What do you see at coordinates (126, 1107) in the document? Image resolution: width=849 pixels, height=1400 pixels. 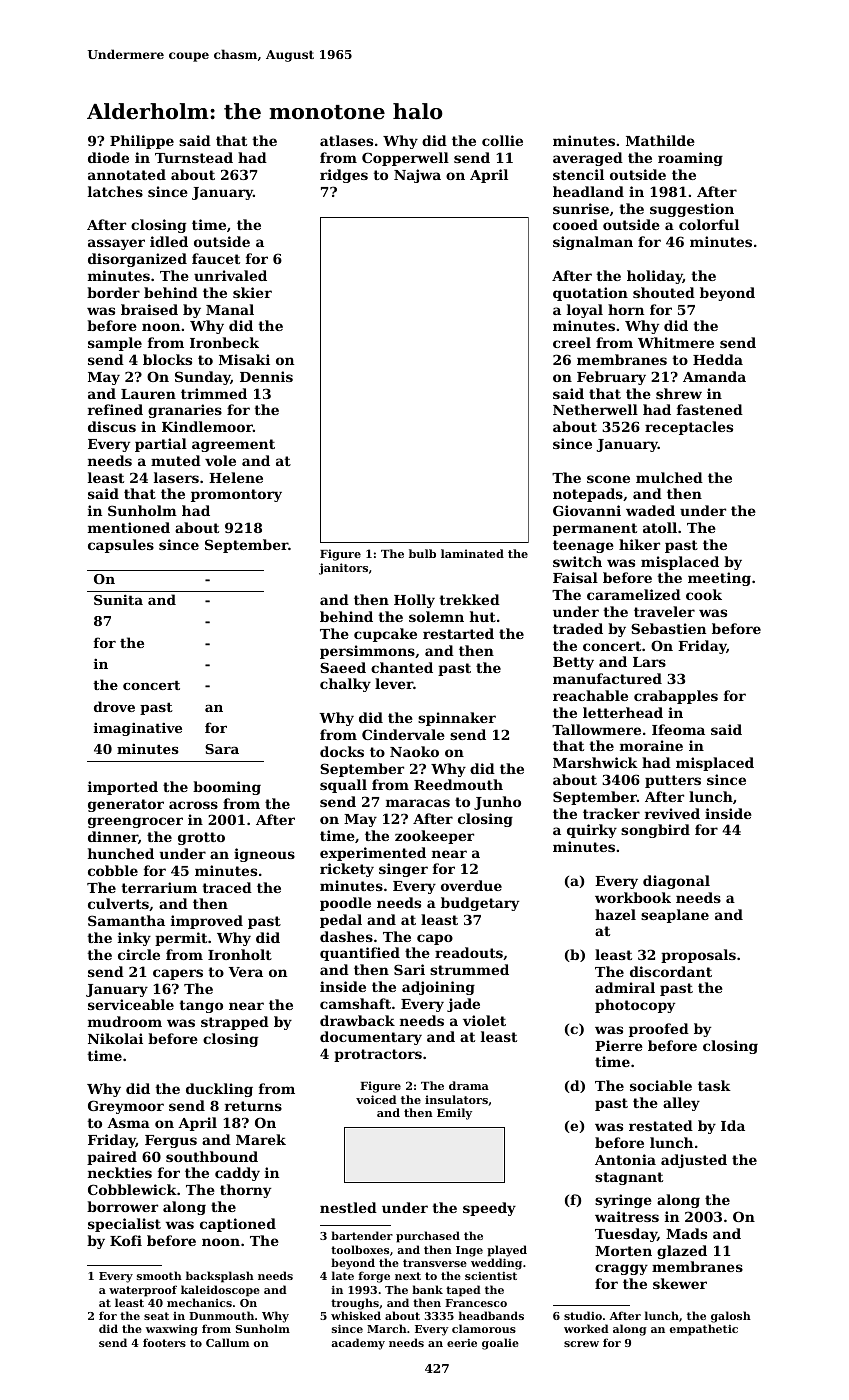 I see `Greymoor` at bounding box center [126, 1107].
